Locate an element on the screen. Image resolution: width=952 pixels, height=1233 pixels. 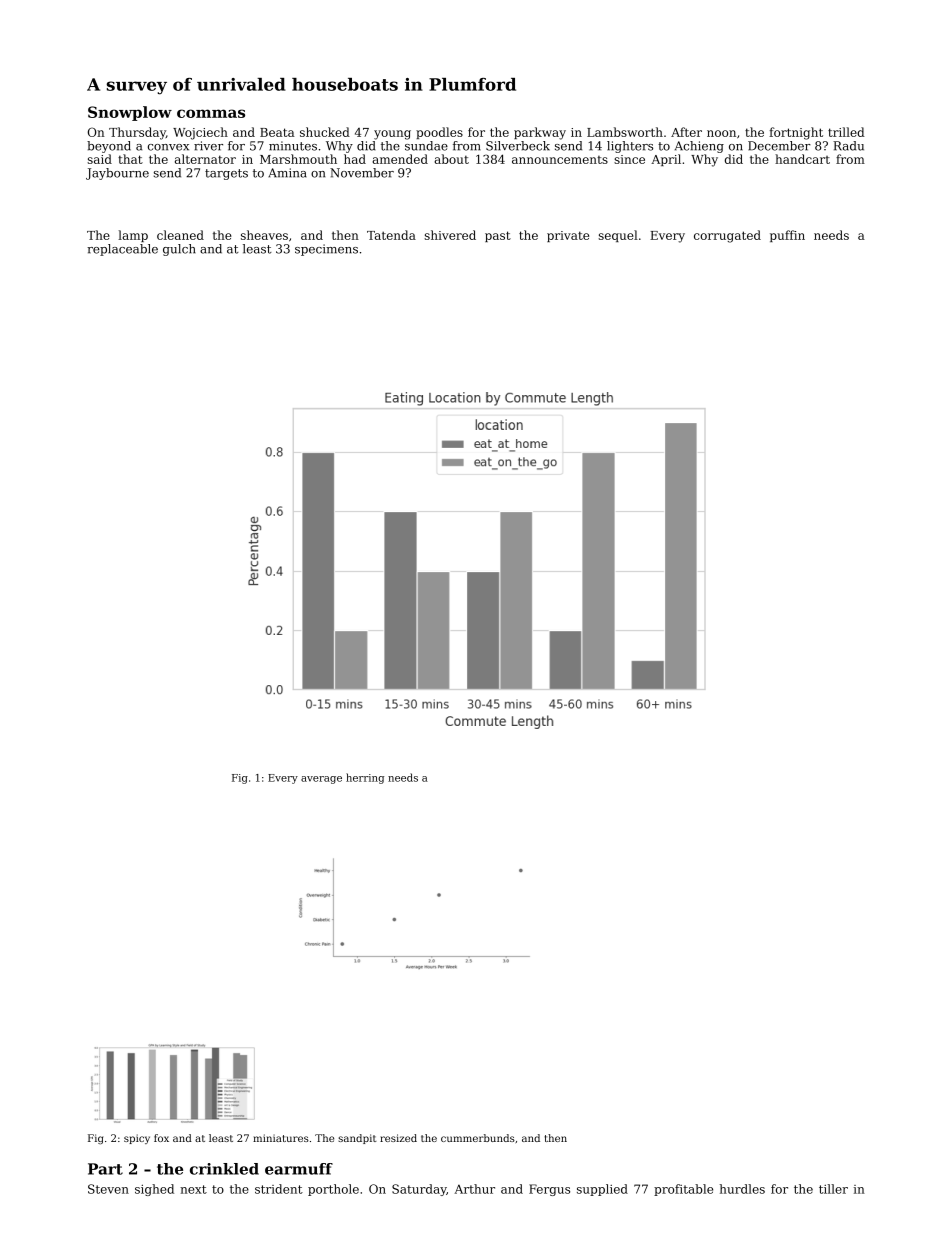
said is located at coordinates (100, 159).
